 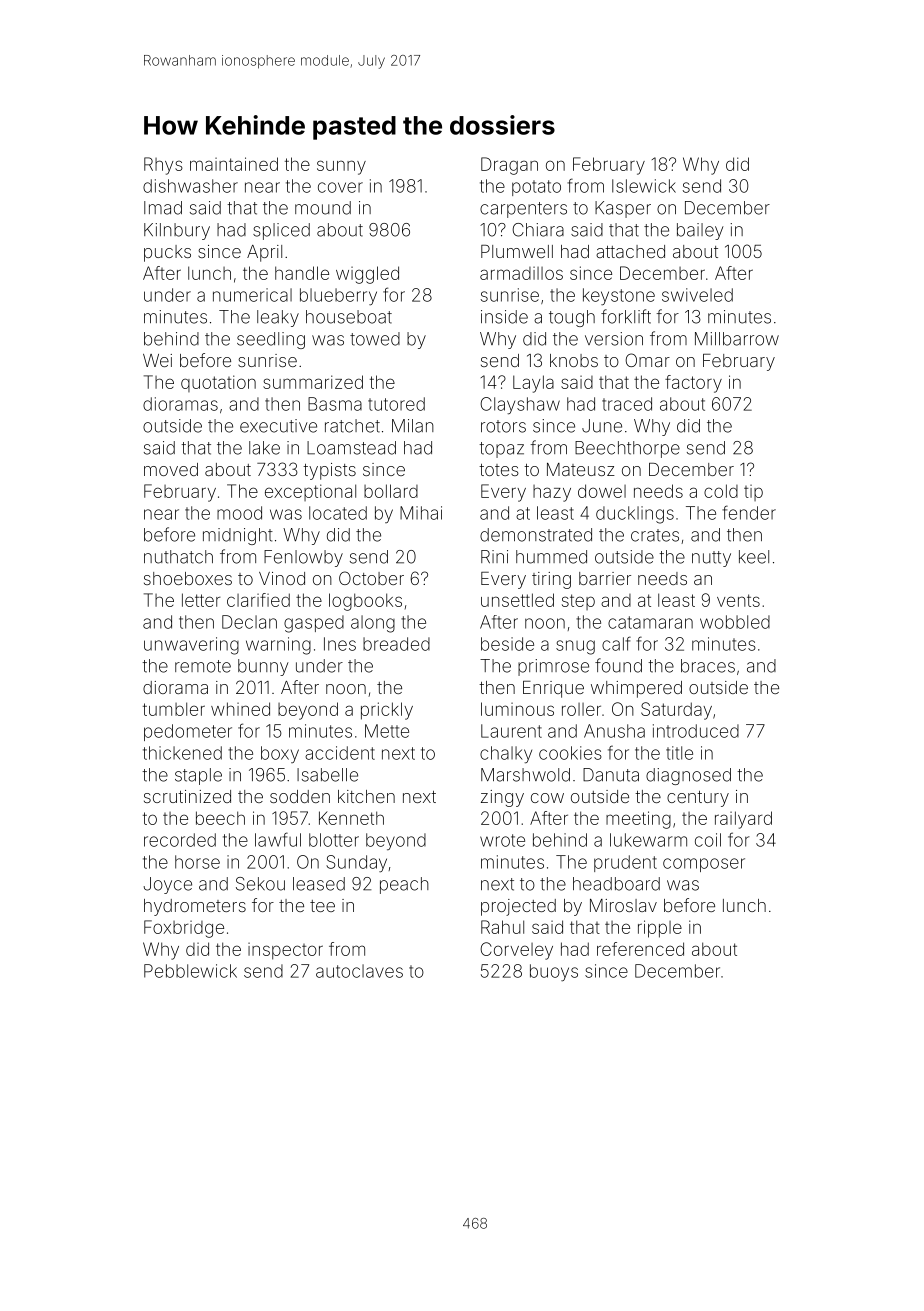 I want to click on moved, so click(x=171, y=469).
